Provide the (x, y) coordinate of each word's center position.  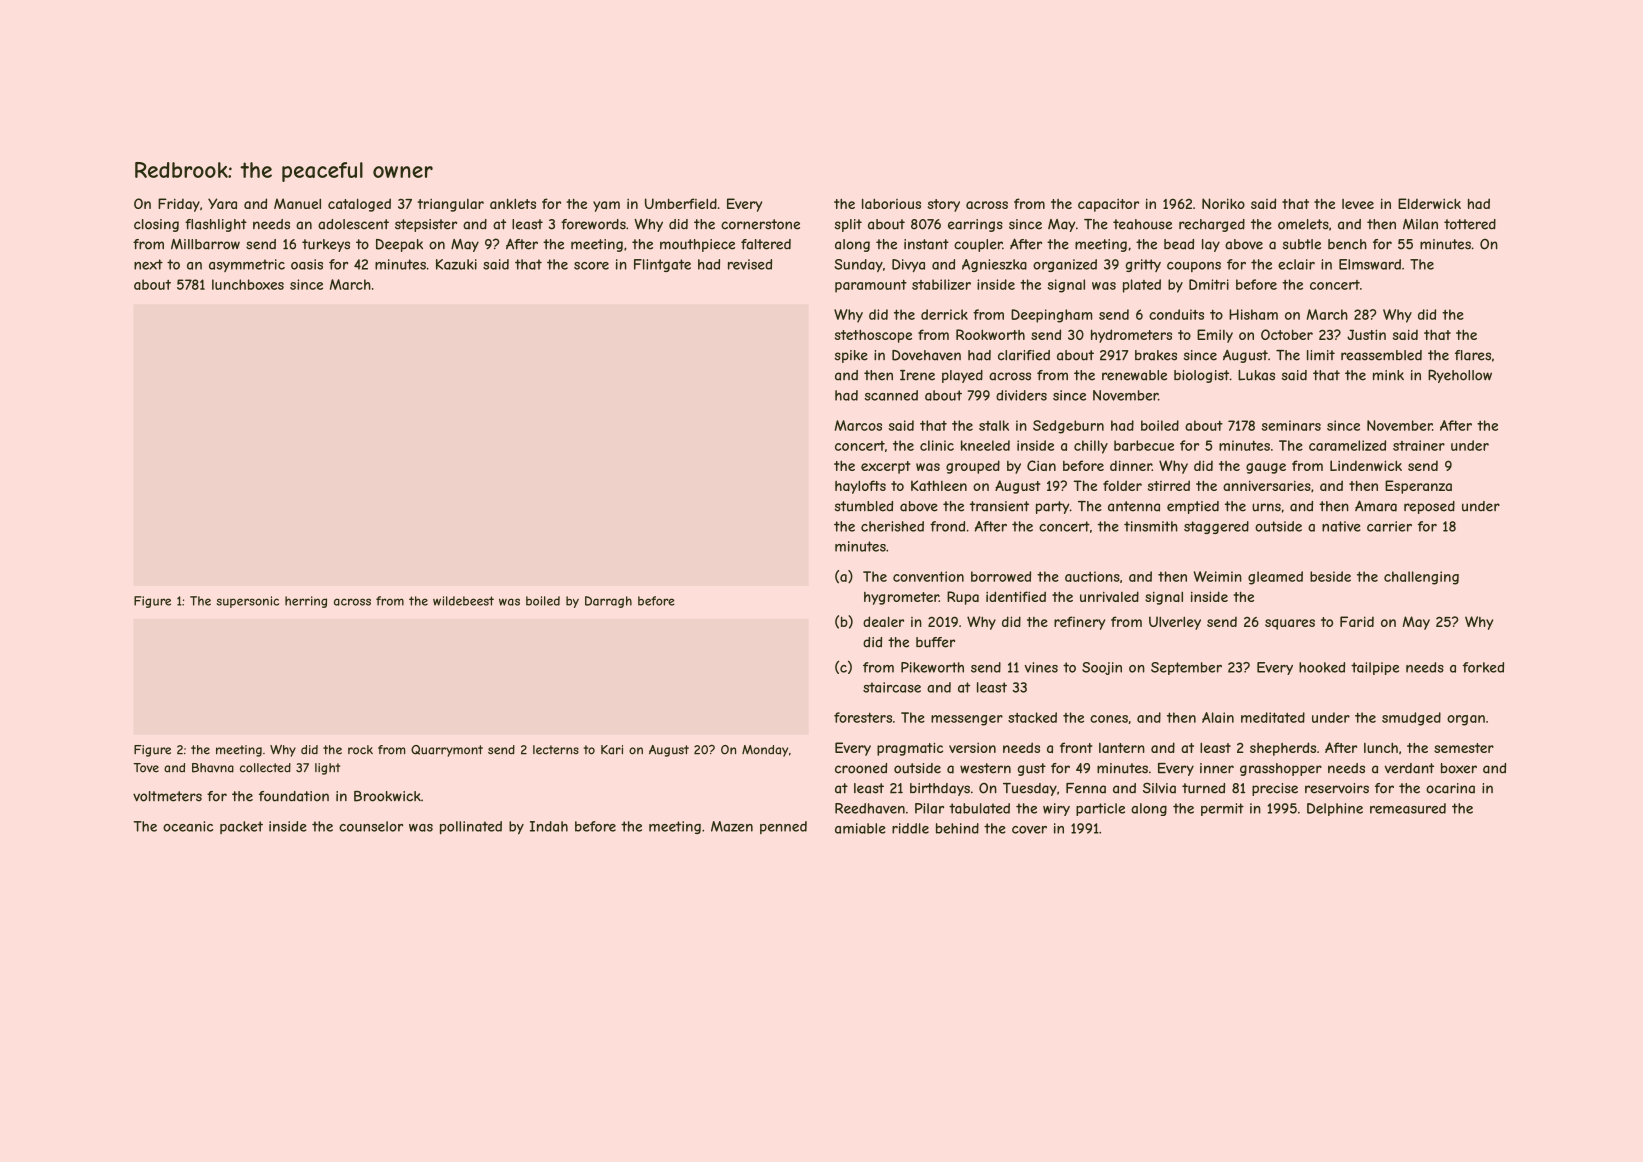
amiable (860, 828)
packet (241, 827)
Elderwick (1429, 203)
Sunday (859, 266)
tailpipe (1375, 668)
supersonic (247, 602)
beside (1330, 576)
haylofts (860, 487)
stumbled (864, 506)
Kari (612, 750)
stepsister (426, 225)
